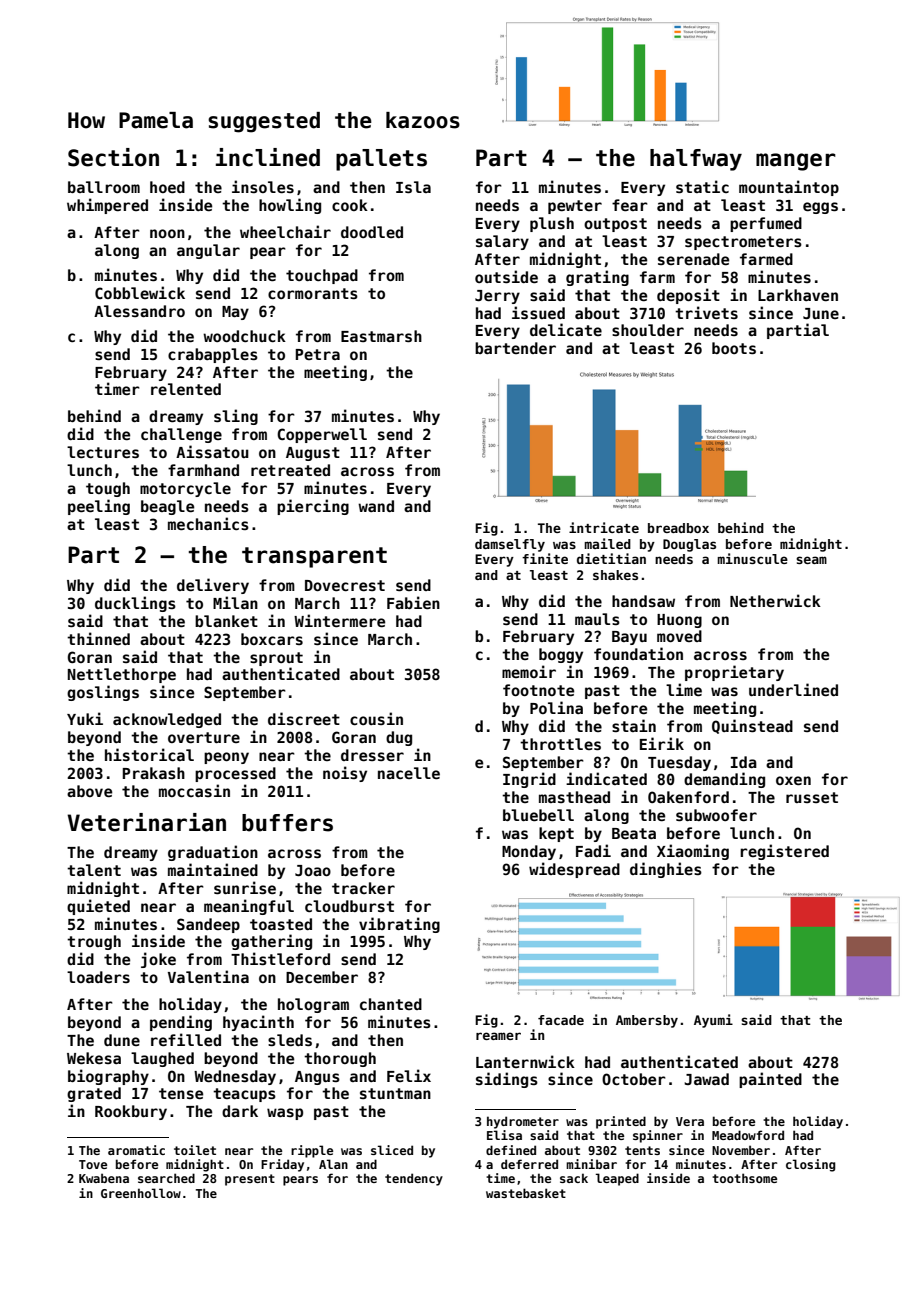 This image has width=924, height=1308. Describe the element at coordinates (647, 1021) in the image. I see `Ambersby` at that location.
